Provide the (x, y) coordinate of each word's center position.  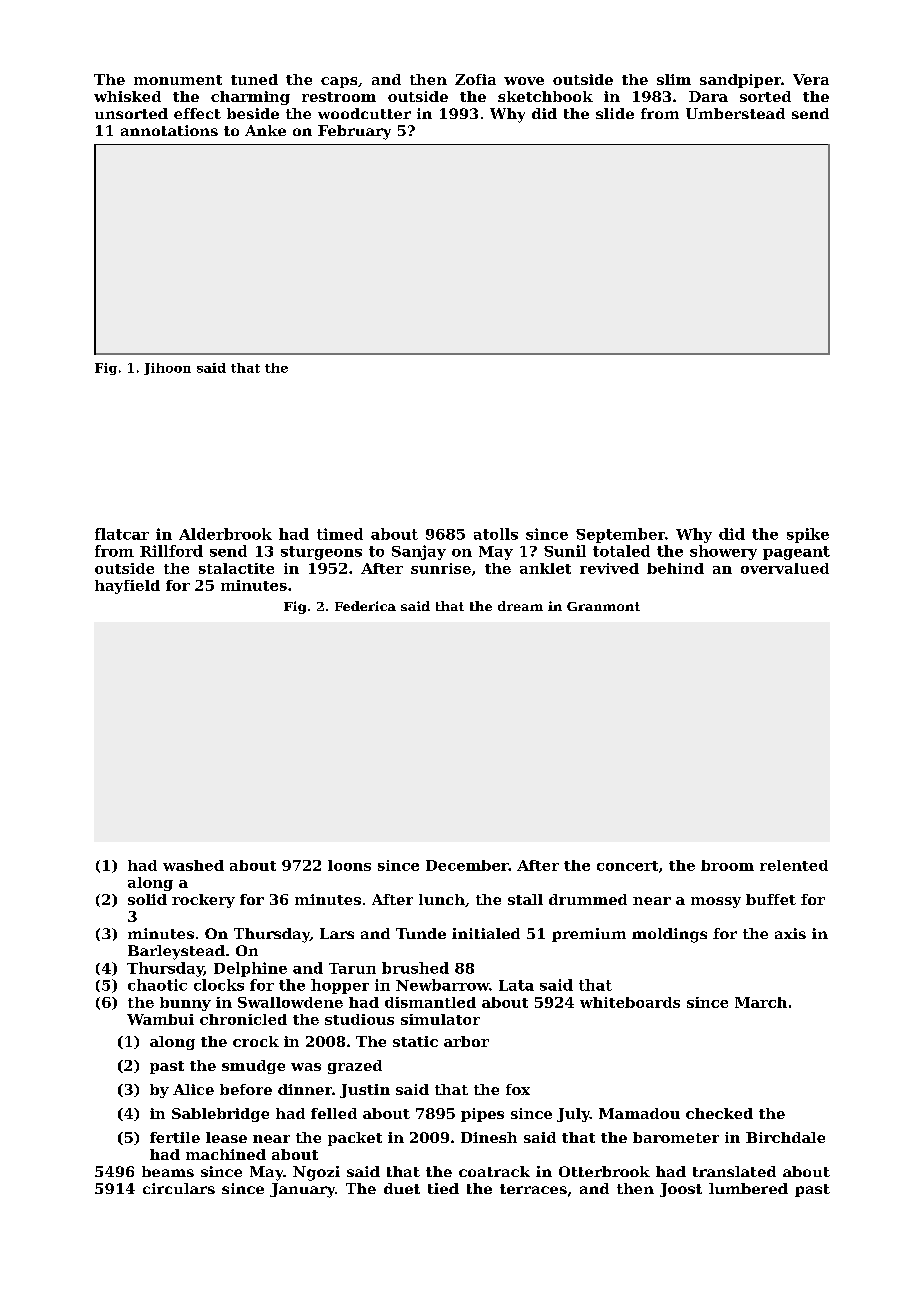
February (354, 132)
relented (794, 865)
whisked (127, 96)
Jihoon (167, 369)
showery (723, 552)
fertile (175, 1137)
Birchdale (785, 1137)
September (620, 535)
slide (615, 113)
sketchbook (545, 96)
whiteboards (630, 1002)
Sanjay (419, 552)
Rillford (171, 551)
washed (193, 865)
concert (627, 866)
